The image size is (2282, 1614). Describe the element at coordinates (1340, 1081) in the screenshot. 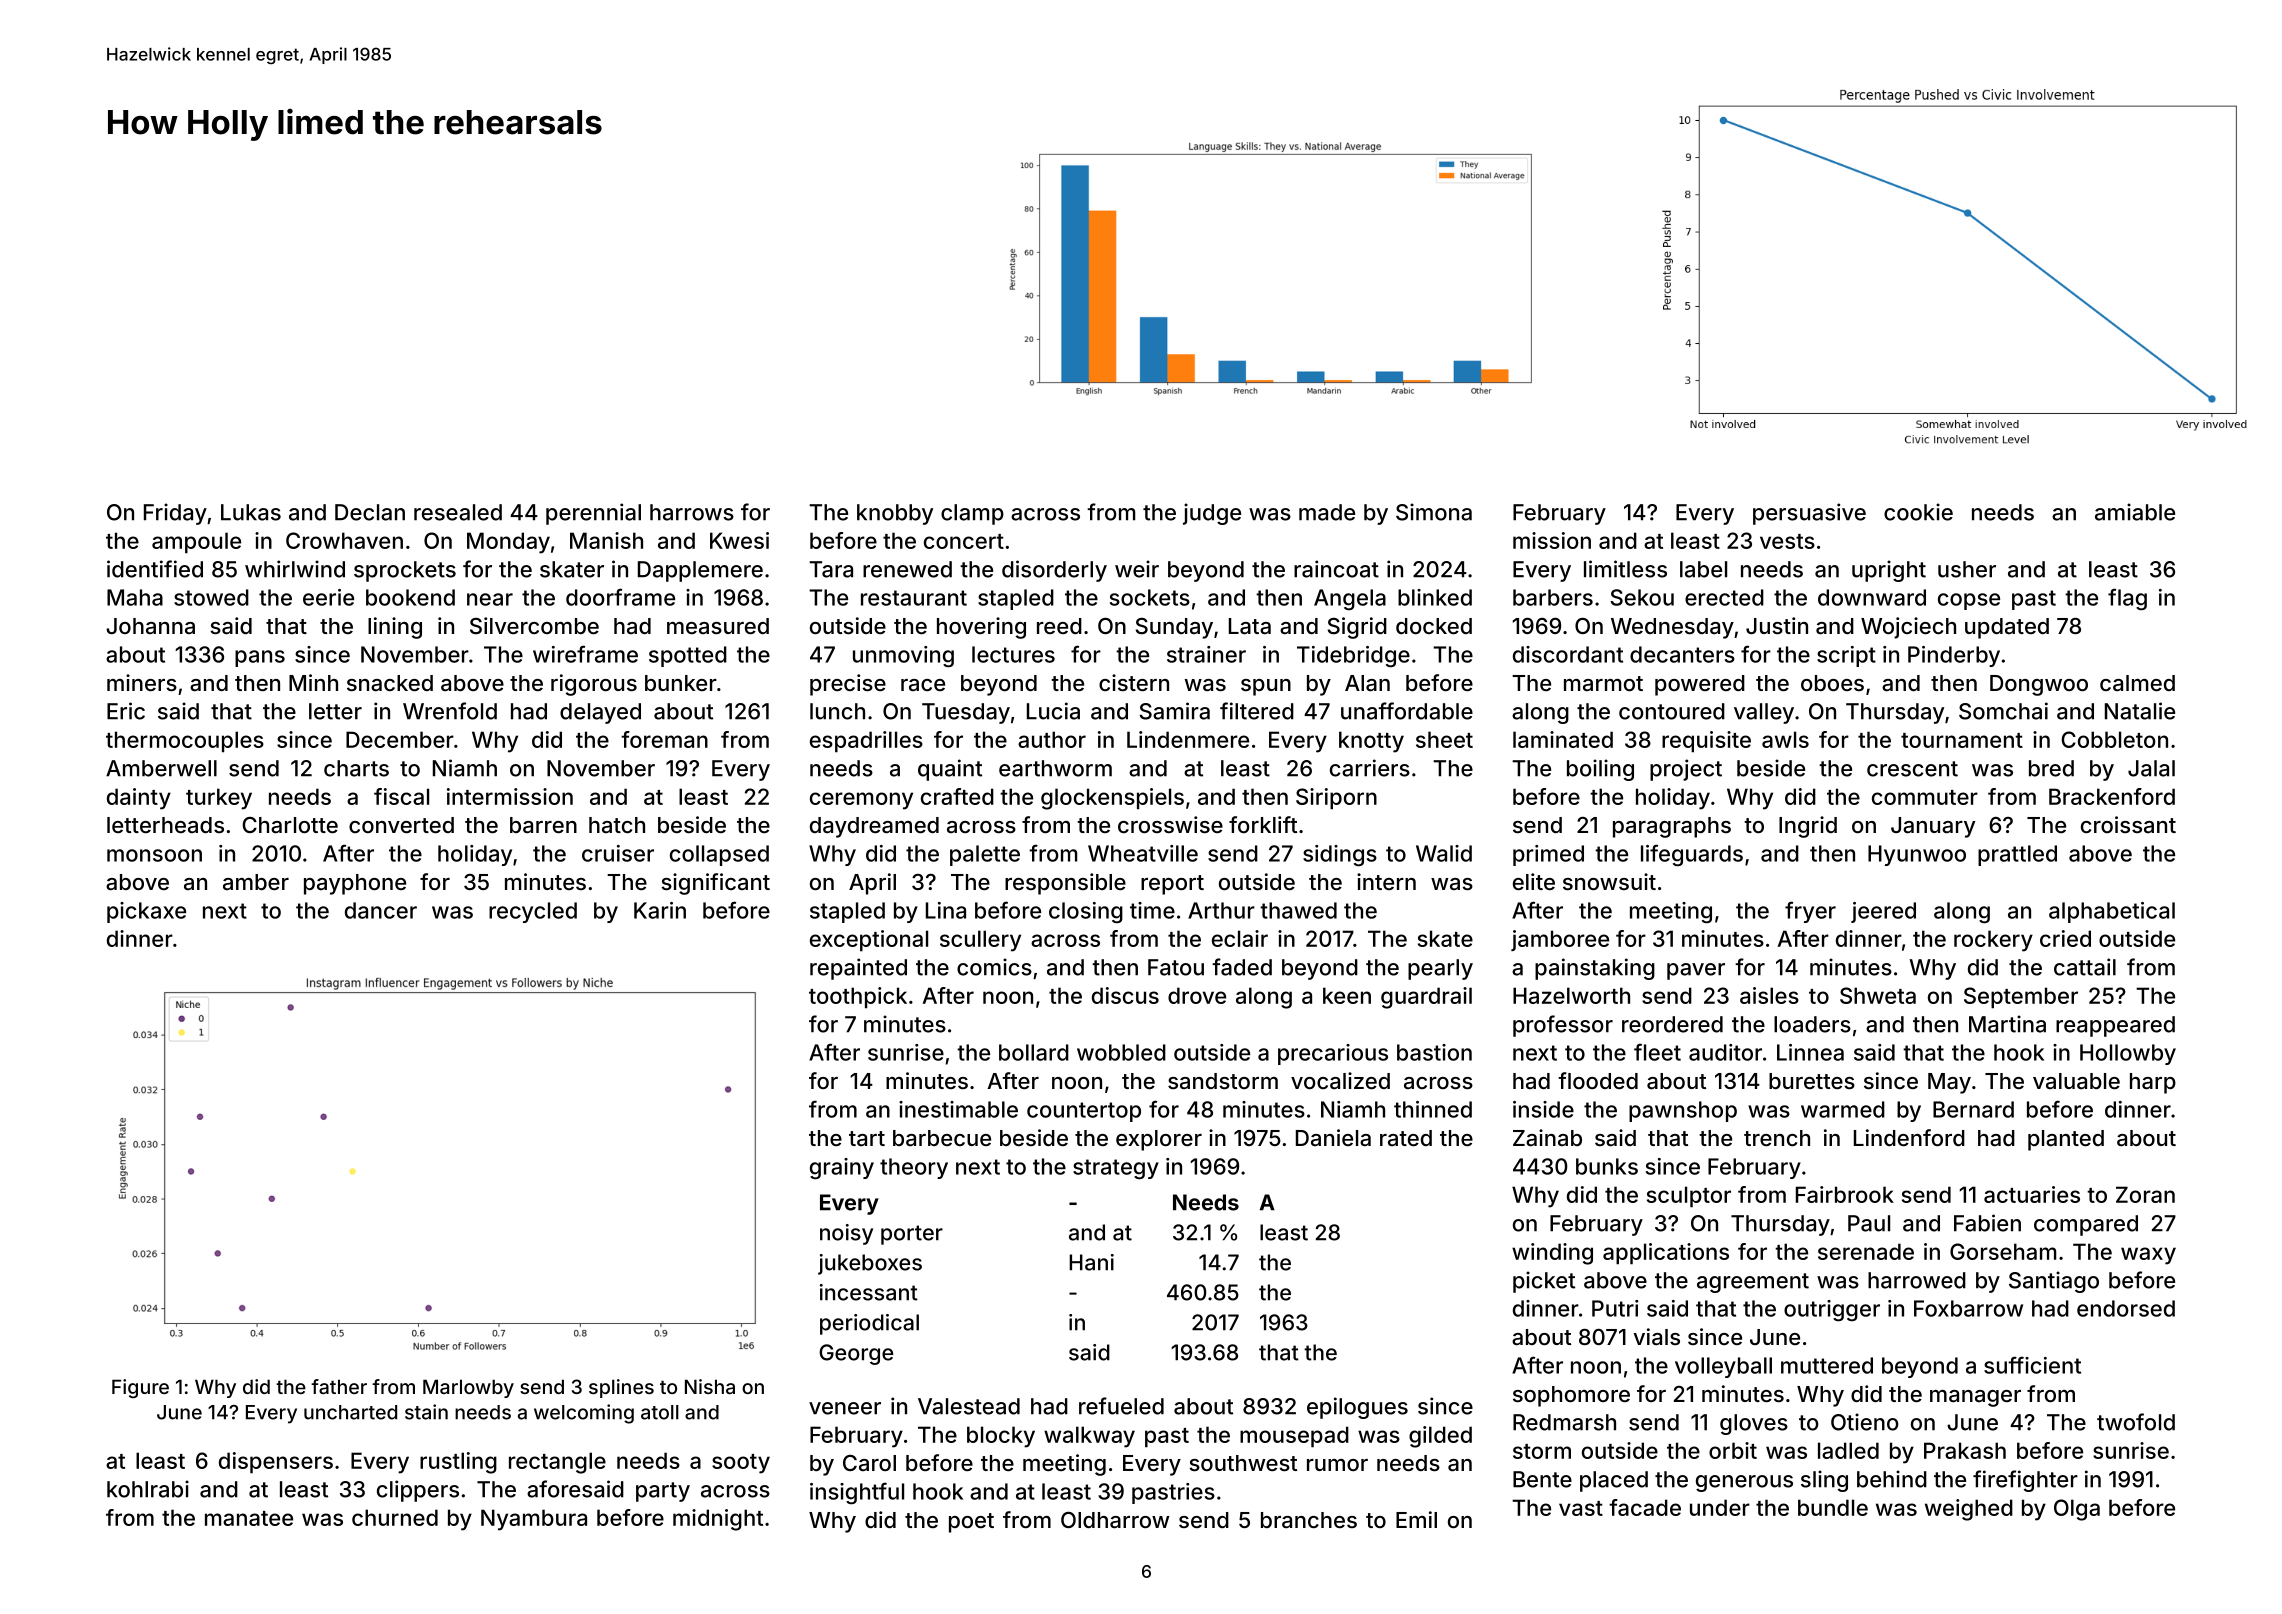

I see `vocalized` at that location.
